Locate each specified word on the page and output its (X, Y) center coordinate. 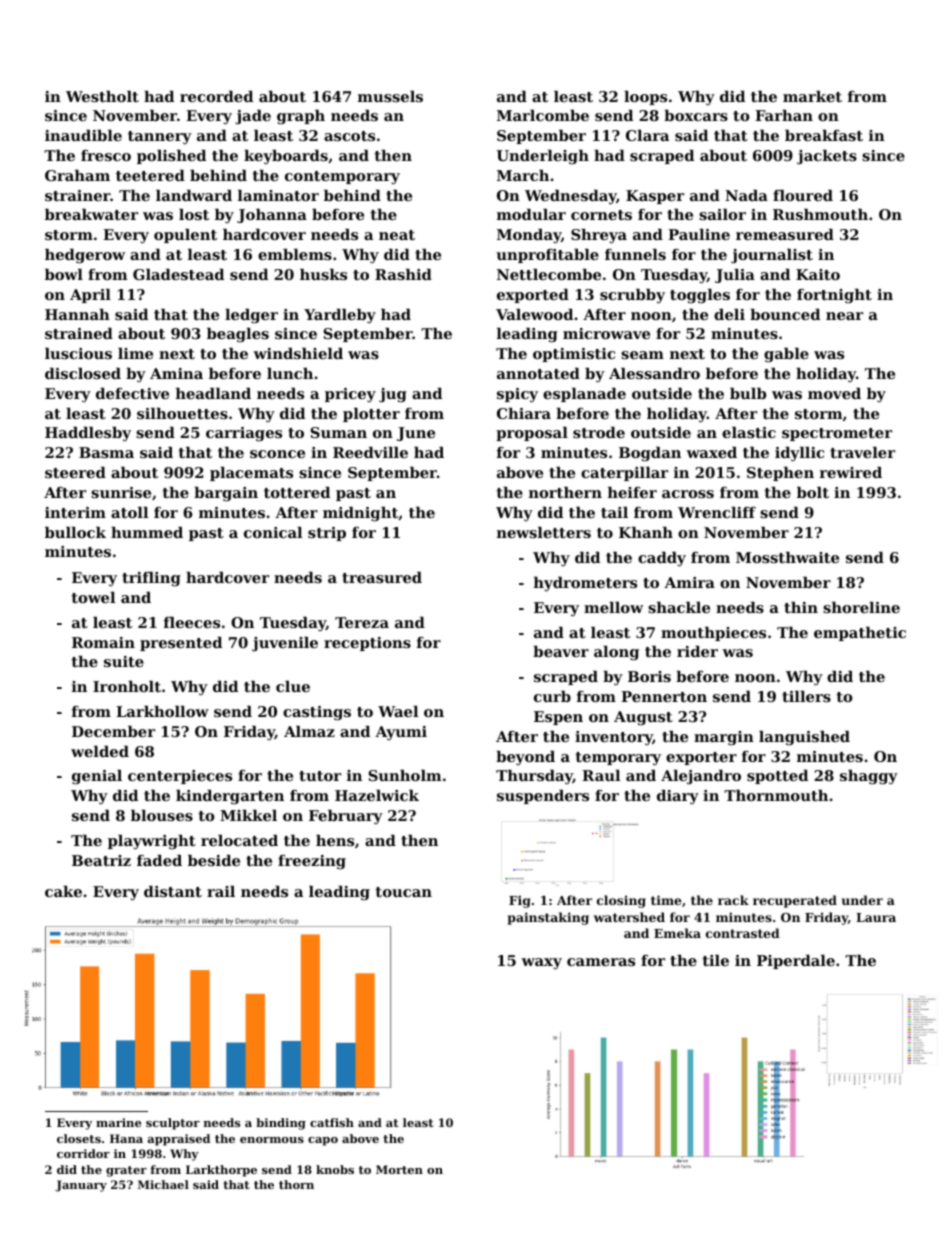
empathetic (860, 634)
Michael (163, 1184)
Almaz (309, 731)
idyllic (799, 454)
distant (173, 891)
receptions (367, 644)
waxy (541, 964)
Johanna (272, 216)
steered (75, 472)
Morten (399, 1169)
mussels (390, 96)
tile (715, 960)
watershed (629, 917)
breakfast (824, 135)
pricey (350, 395)
